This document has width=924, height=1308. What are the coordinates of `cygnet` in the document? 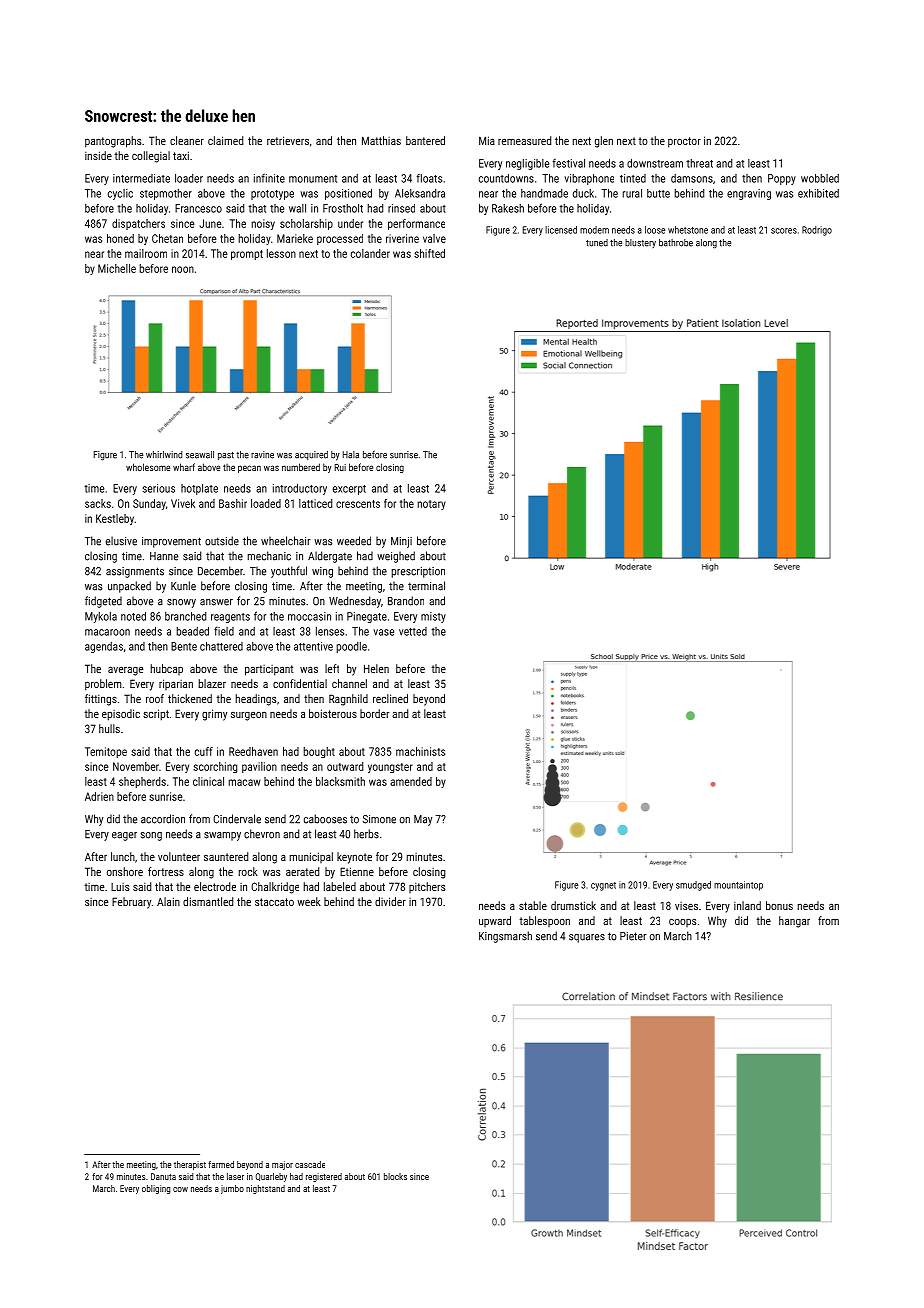 It's located at (603, 886).
